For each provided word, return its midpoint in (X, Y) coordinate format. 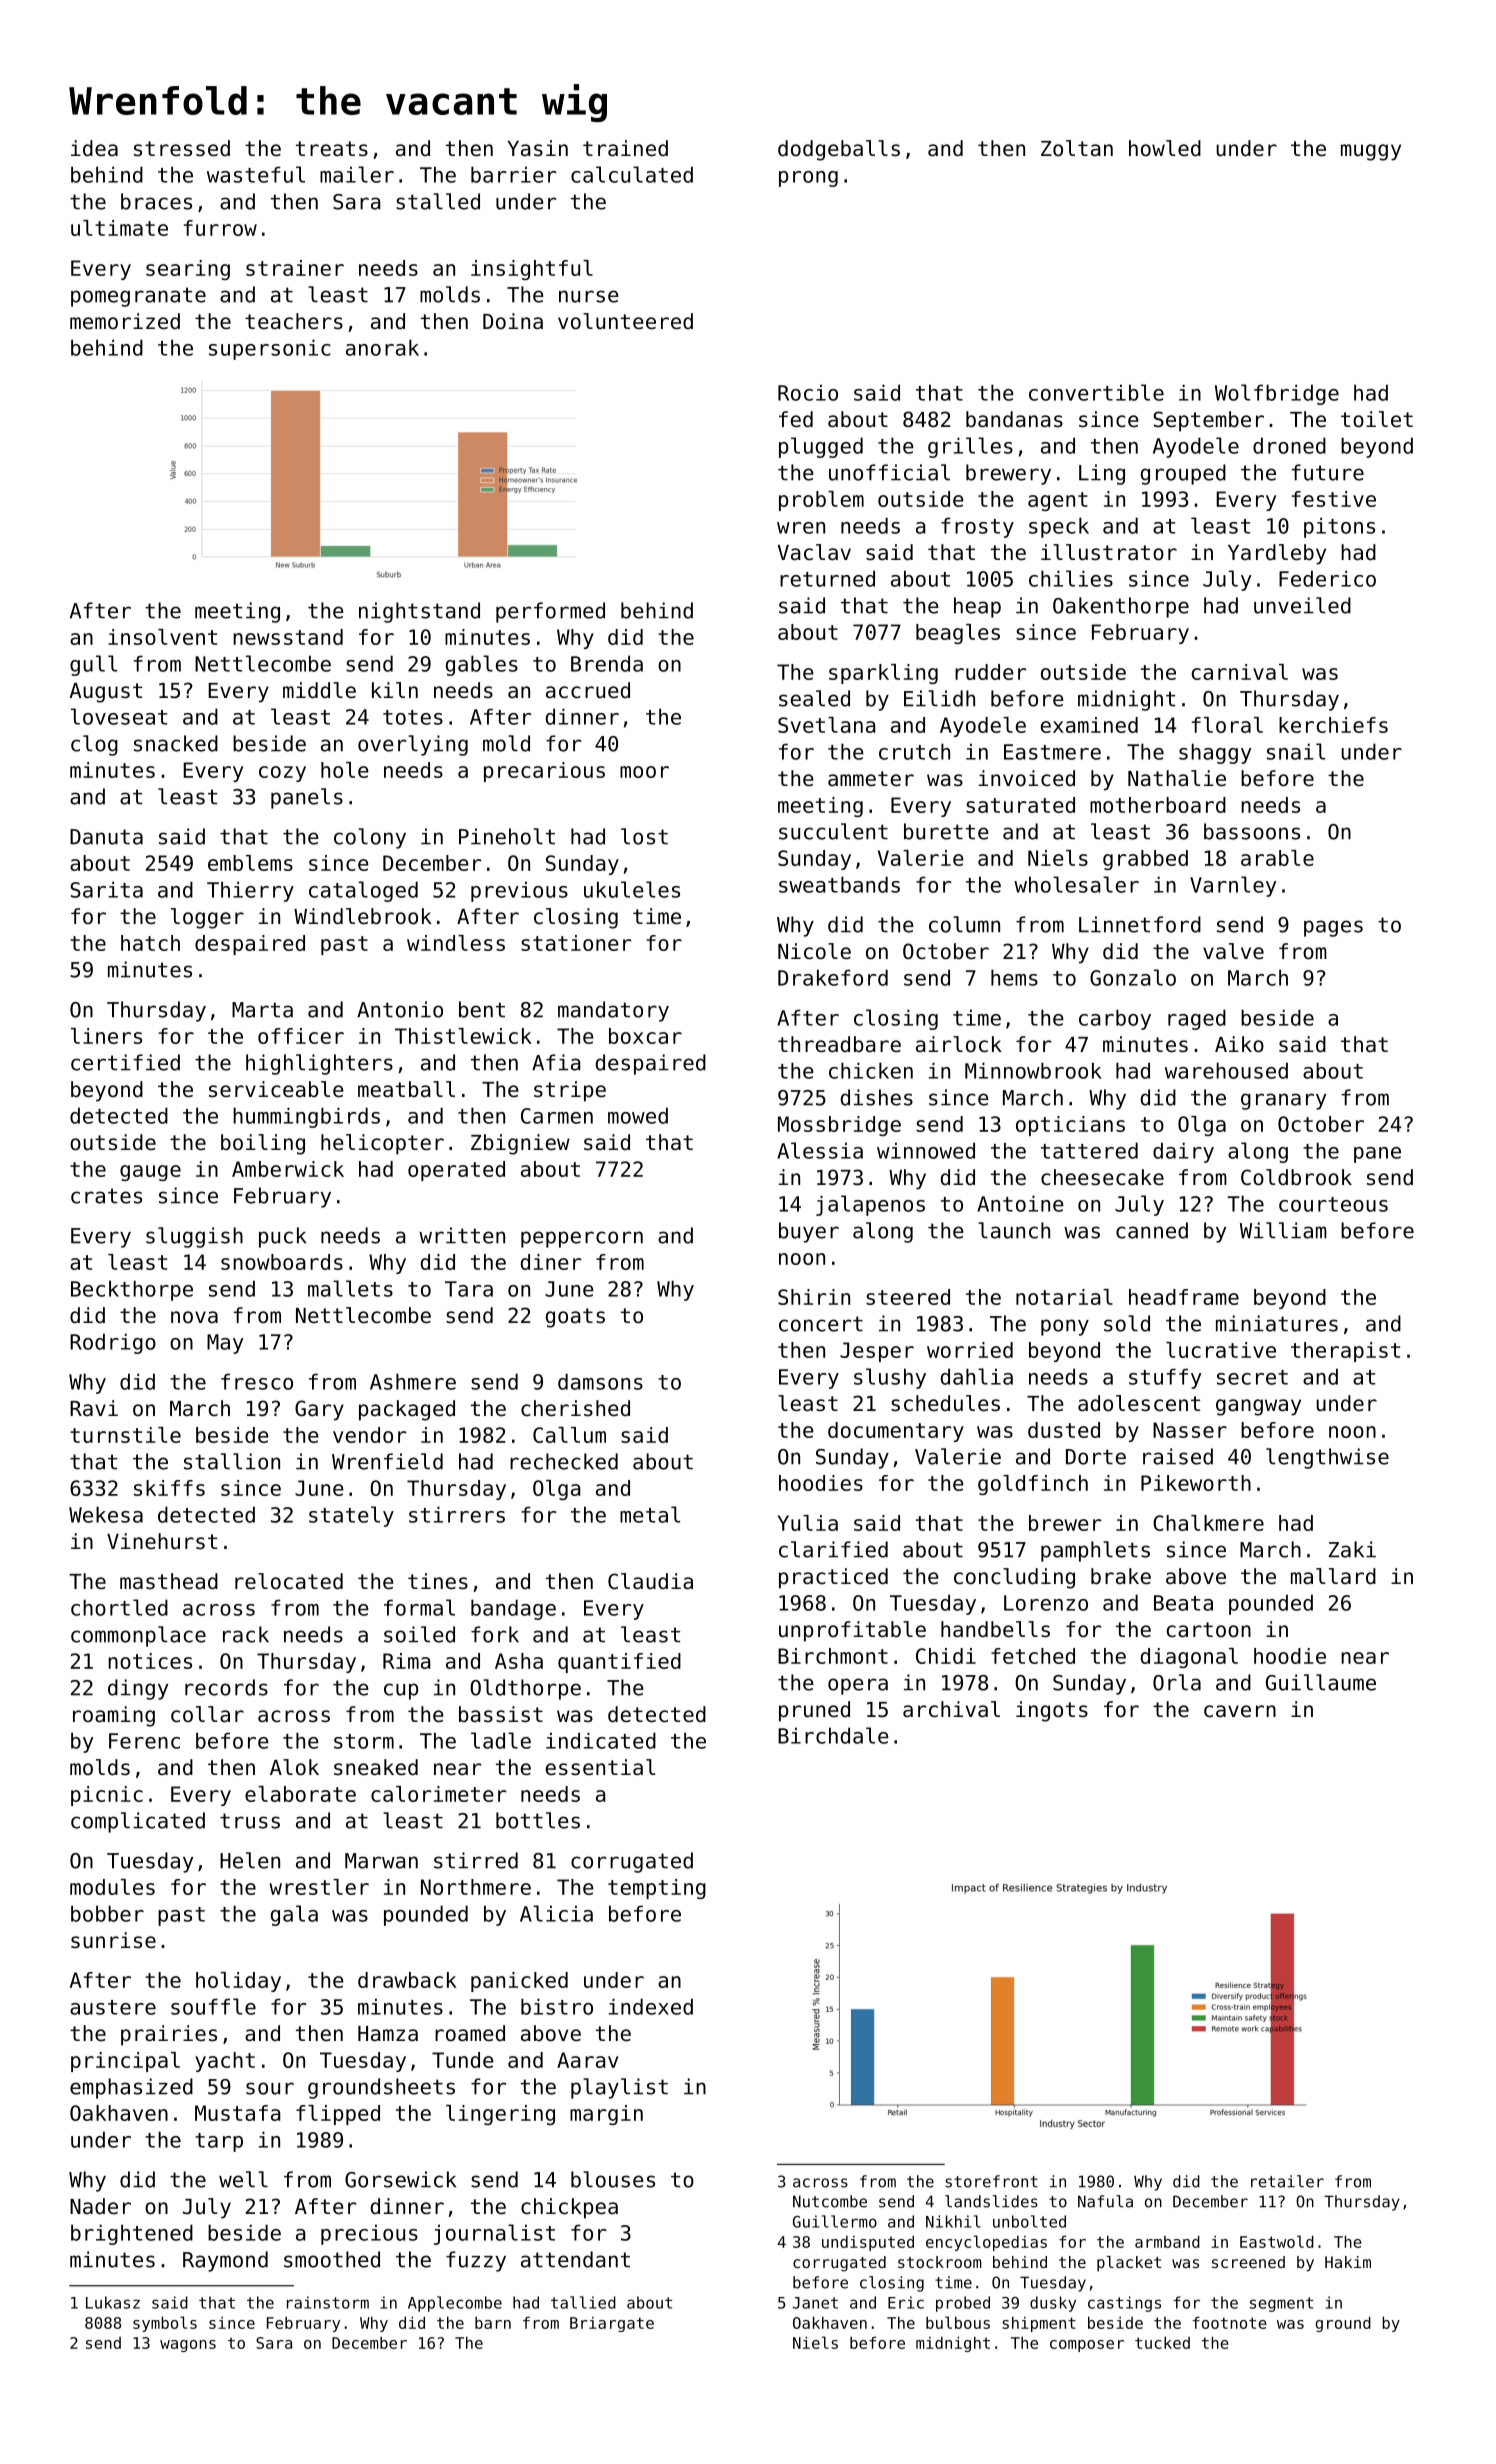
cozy (282, 774)
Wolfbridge (1277, 394)
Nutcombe (830, 2201)
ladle (501, 1740)
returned (827, 578)
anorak (382, 347)
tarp (219, 2142)
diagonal (1189, 1658)
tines (438, 1581)
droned (1289, 445)
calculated (632, 174)
